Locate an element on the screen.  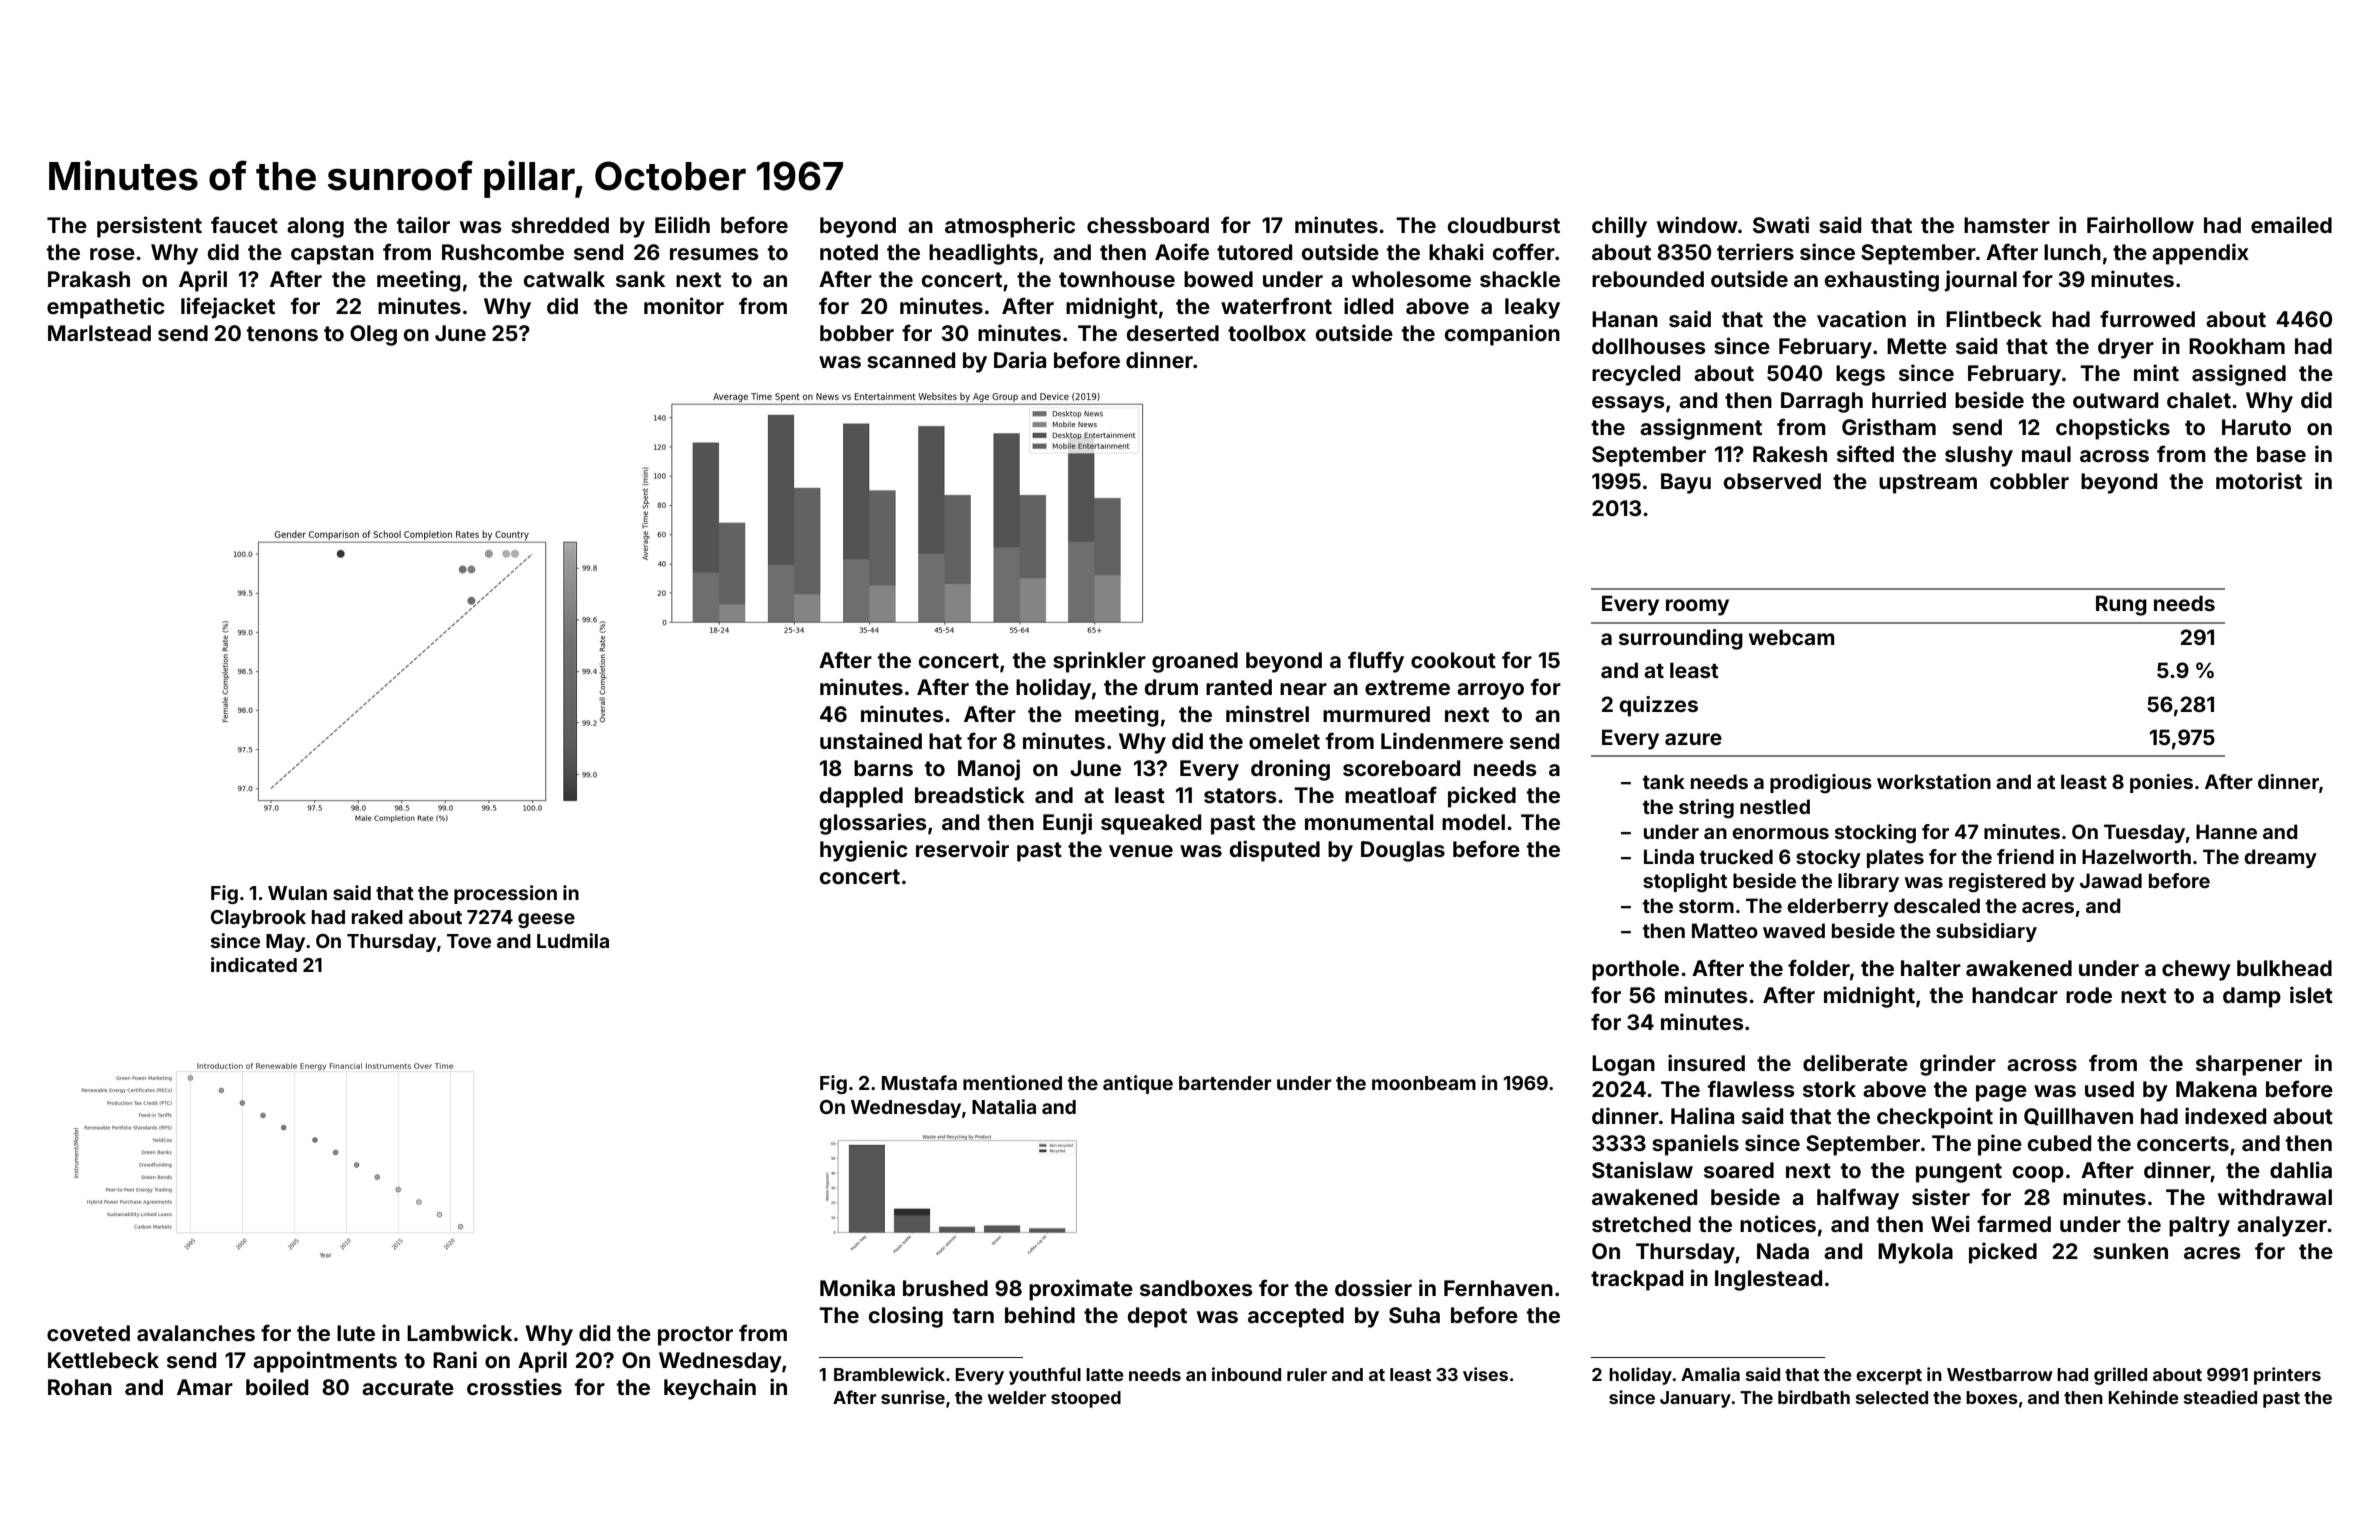
cloudburst is located at coordinates (1504, 225).
